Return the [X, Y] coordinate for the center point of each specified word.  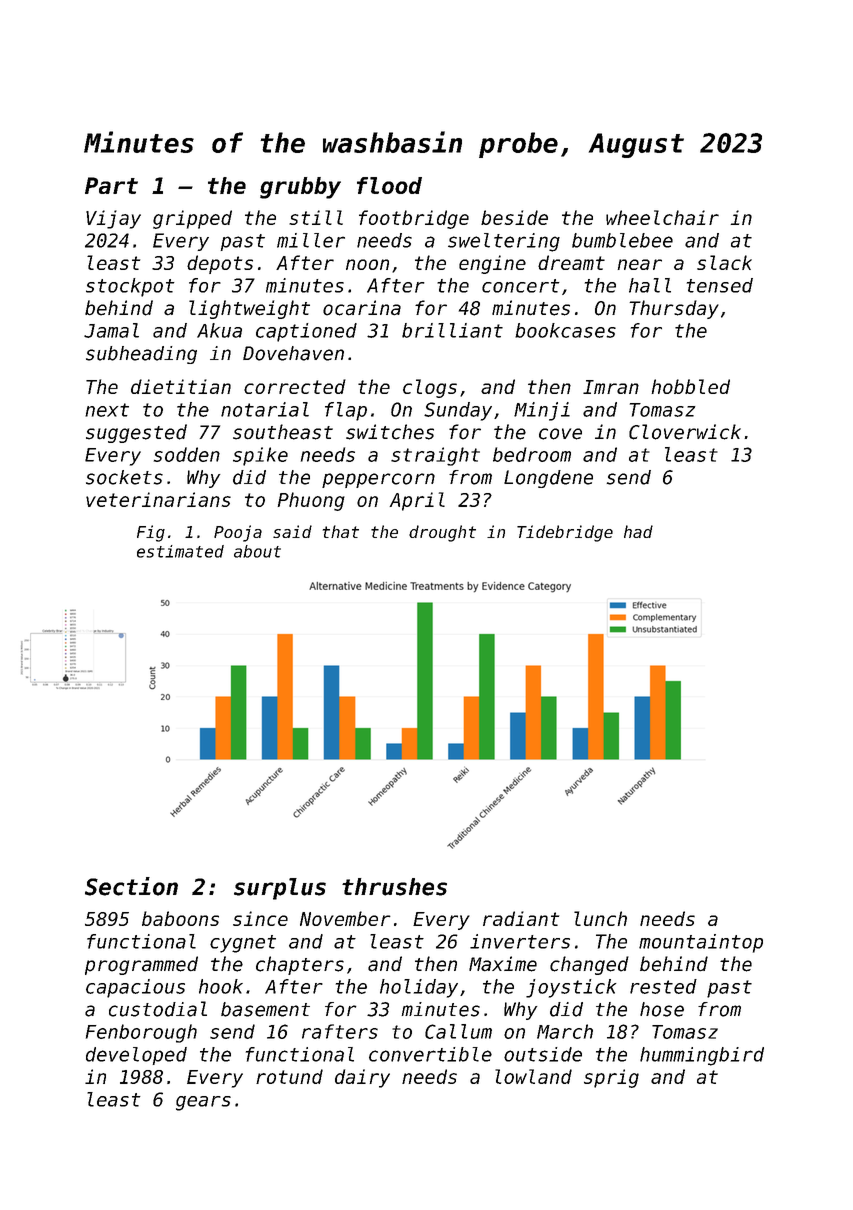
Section [131, 886]
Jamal [111, 330]
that [341, 531]
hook [221, 986]
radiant [521, 918]
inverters [520, 941]
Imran [611, 387]
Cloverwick [685, 432]
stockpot [130, 287]
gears [203, 1103]
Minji [542, 411]
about [257, 551]
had [638, 531]
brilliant [452, 330]
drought [442, 533]
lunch [600, 918]
